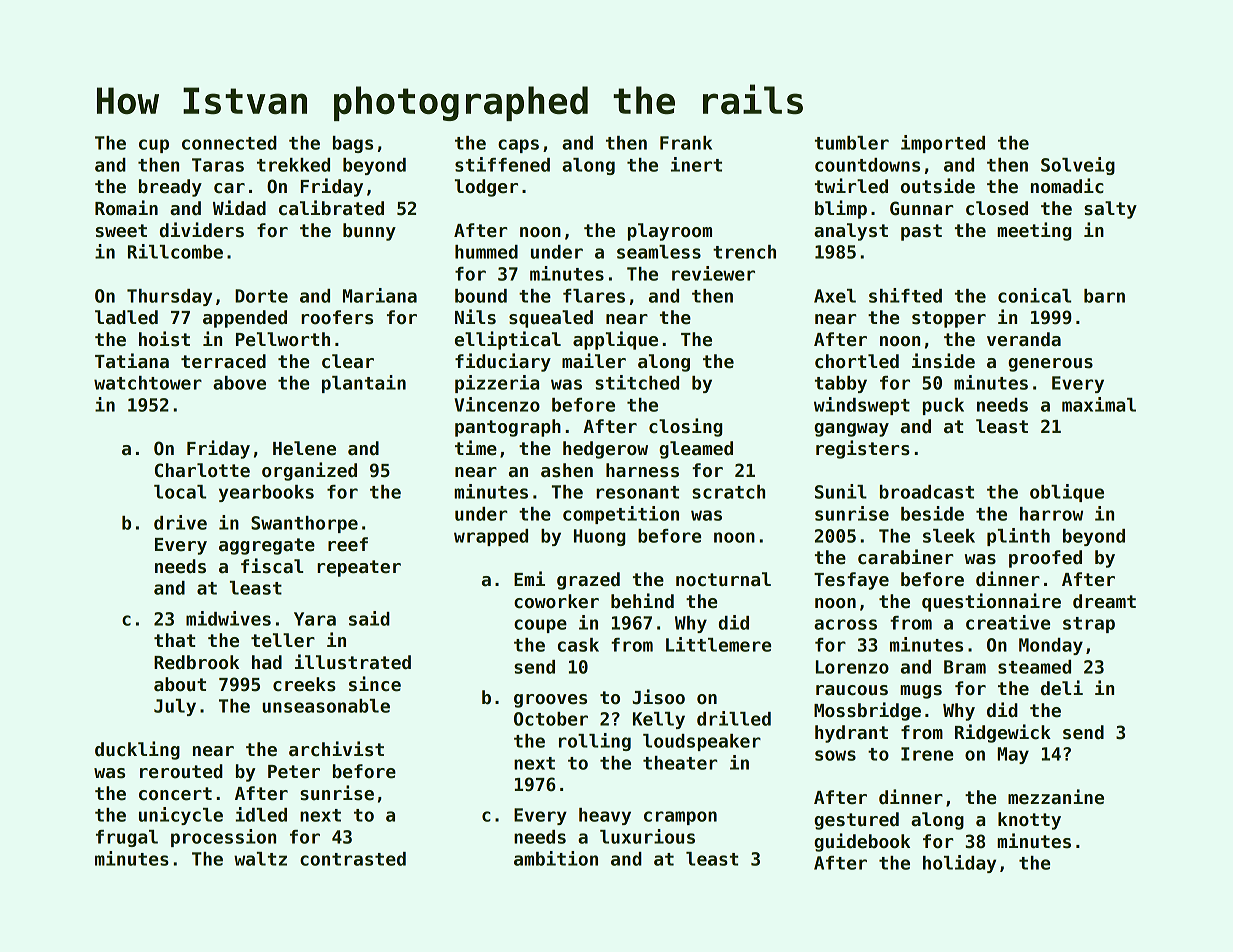 The width and height of the document is (1233, 952). I want to click on creative, so click(1008, 622).
